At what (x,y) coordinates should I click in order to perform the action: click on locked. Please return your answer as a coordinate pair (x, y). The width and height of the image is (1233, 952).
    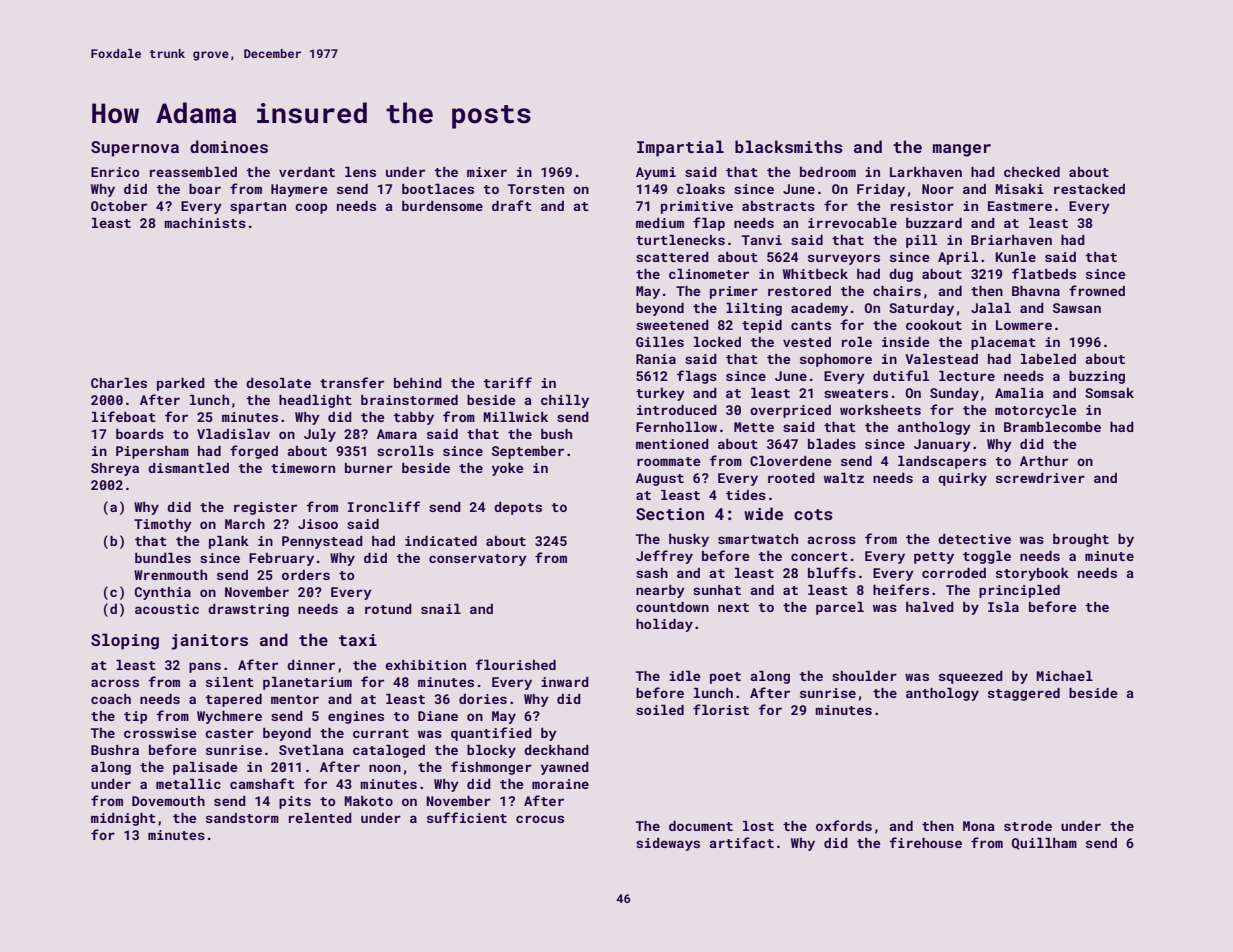
    Looking at the image, I should click on (717, 342).
